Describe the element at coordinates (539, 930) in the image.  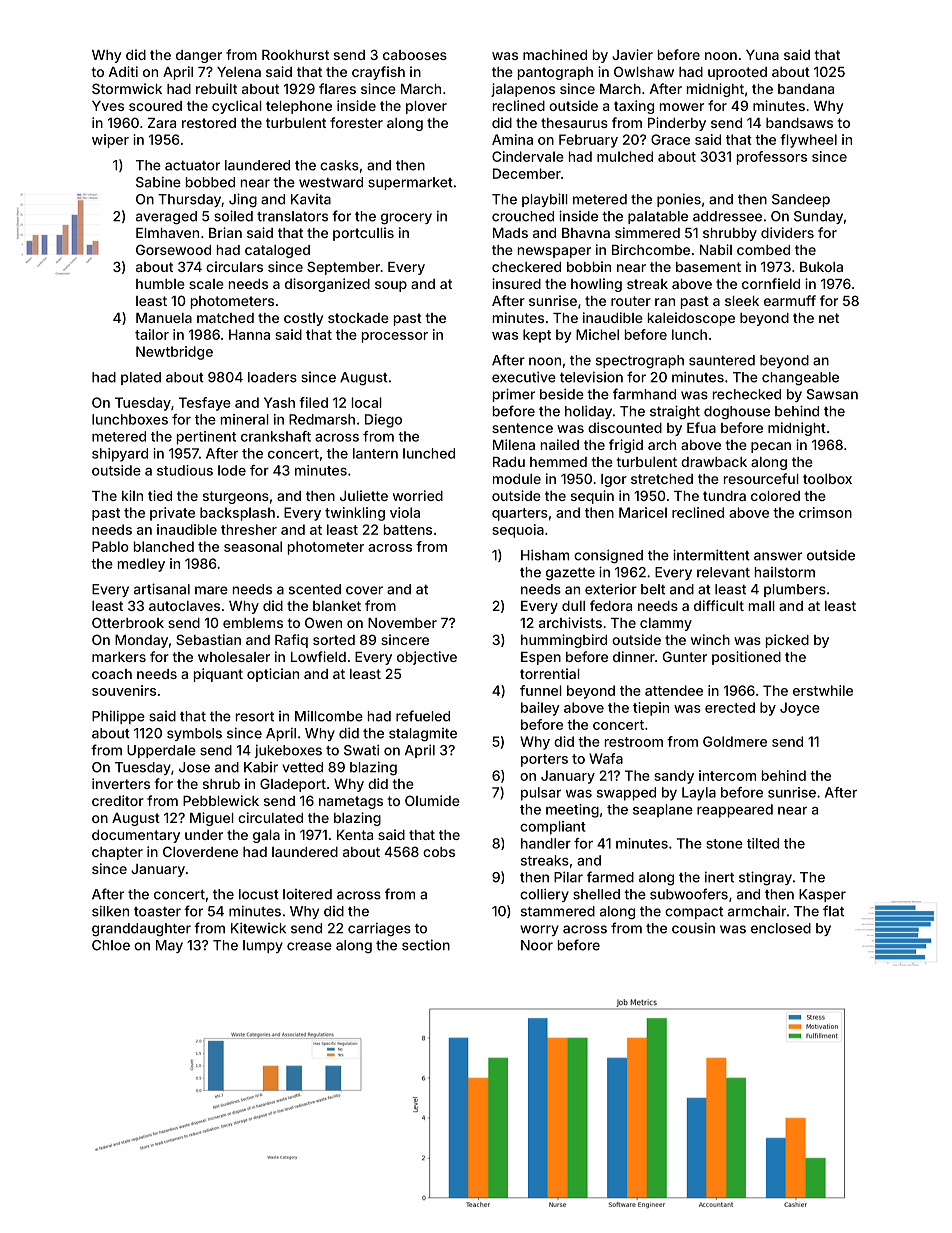
I see `worry` at that location.
